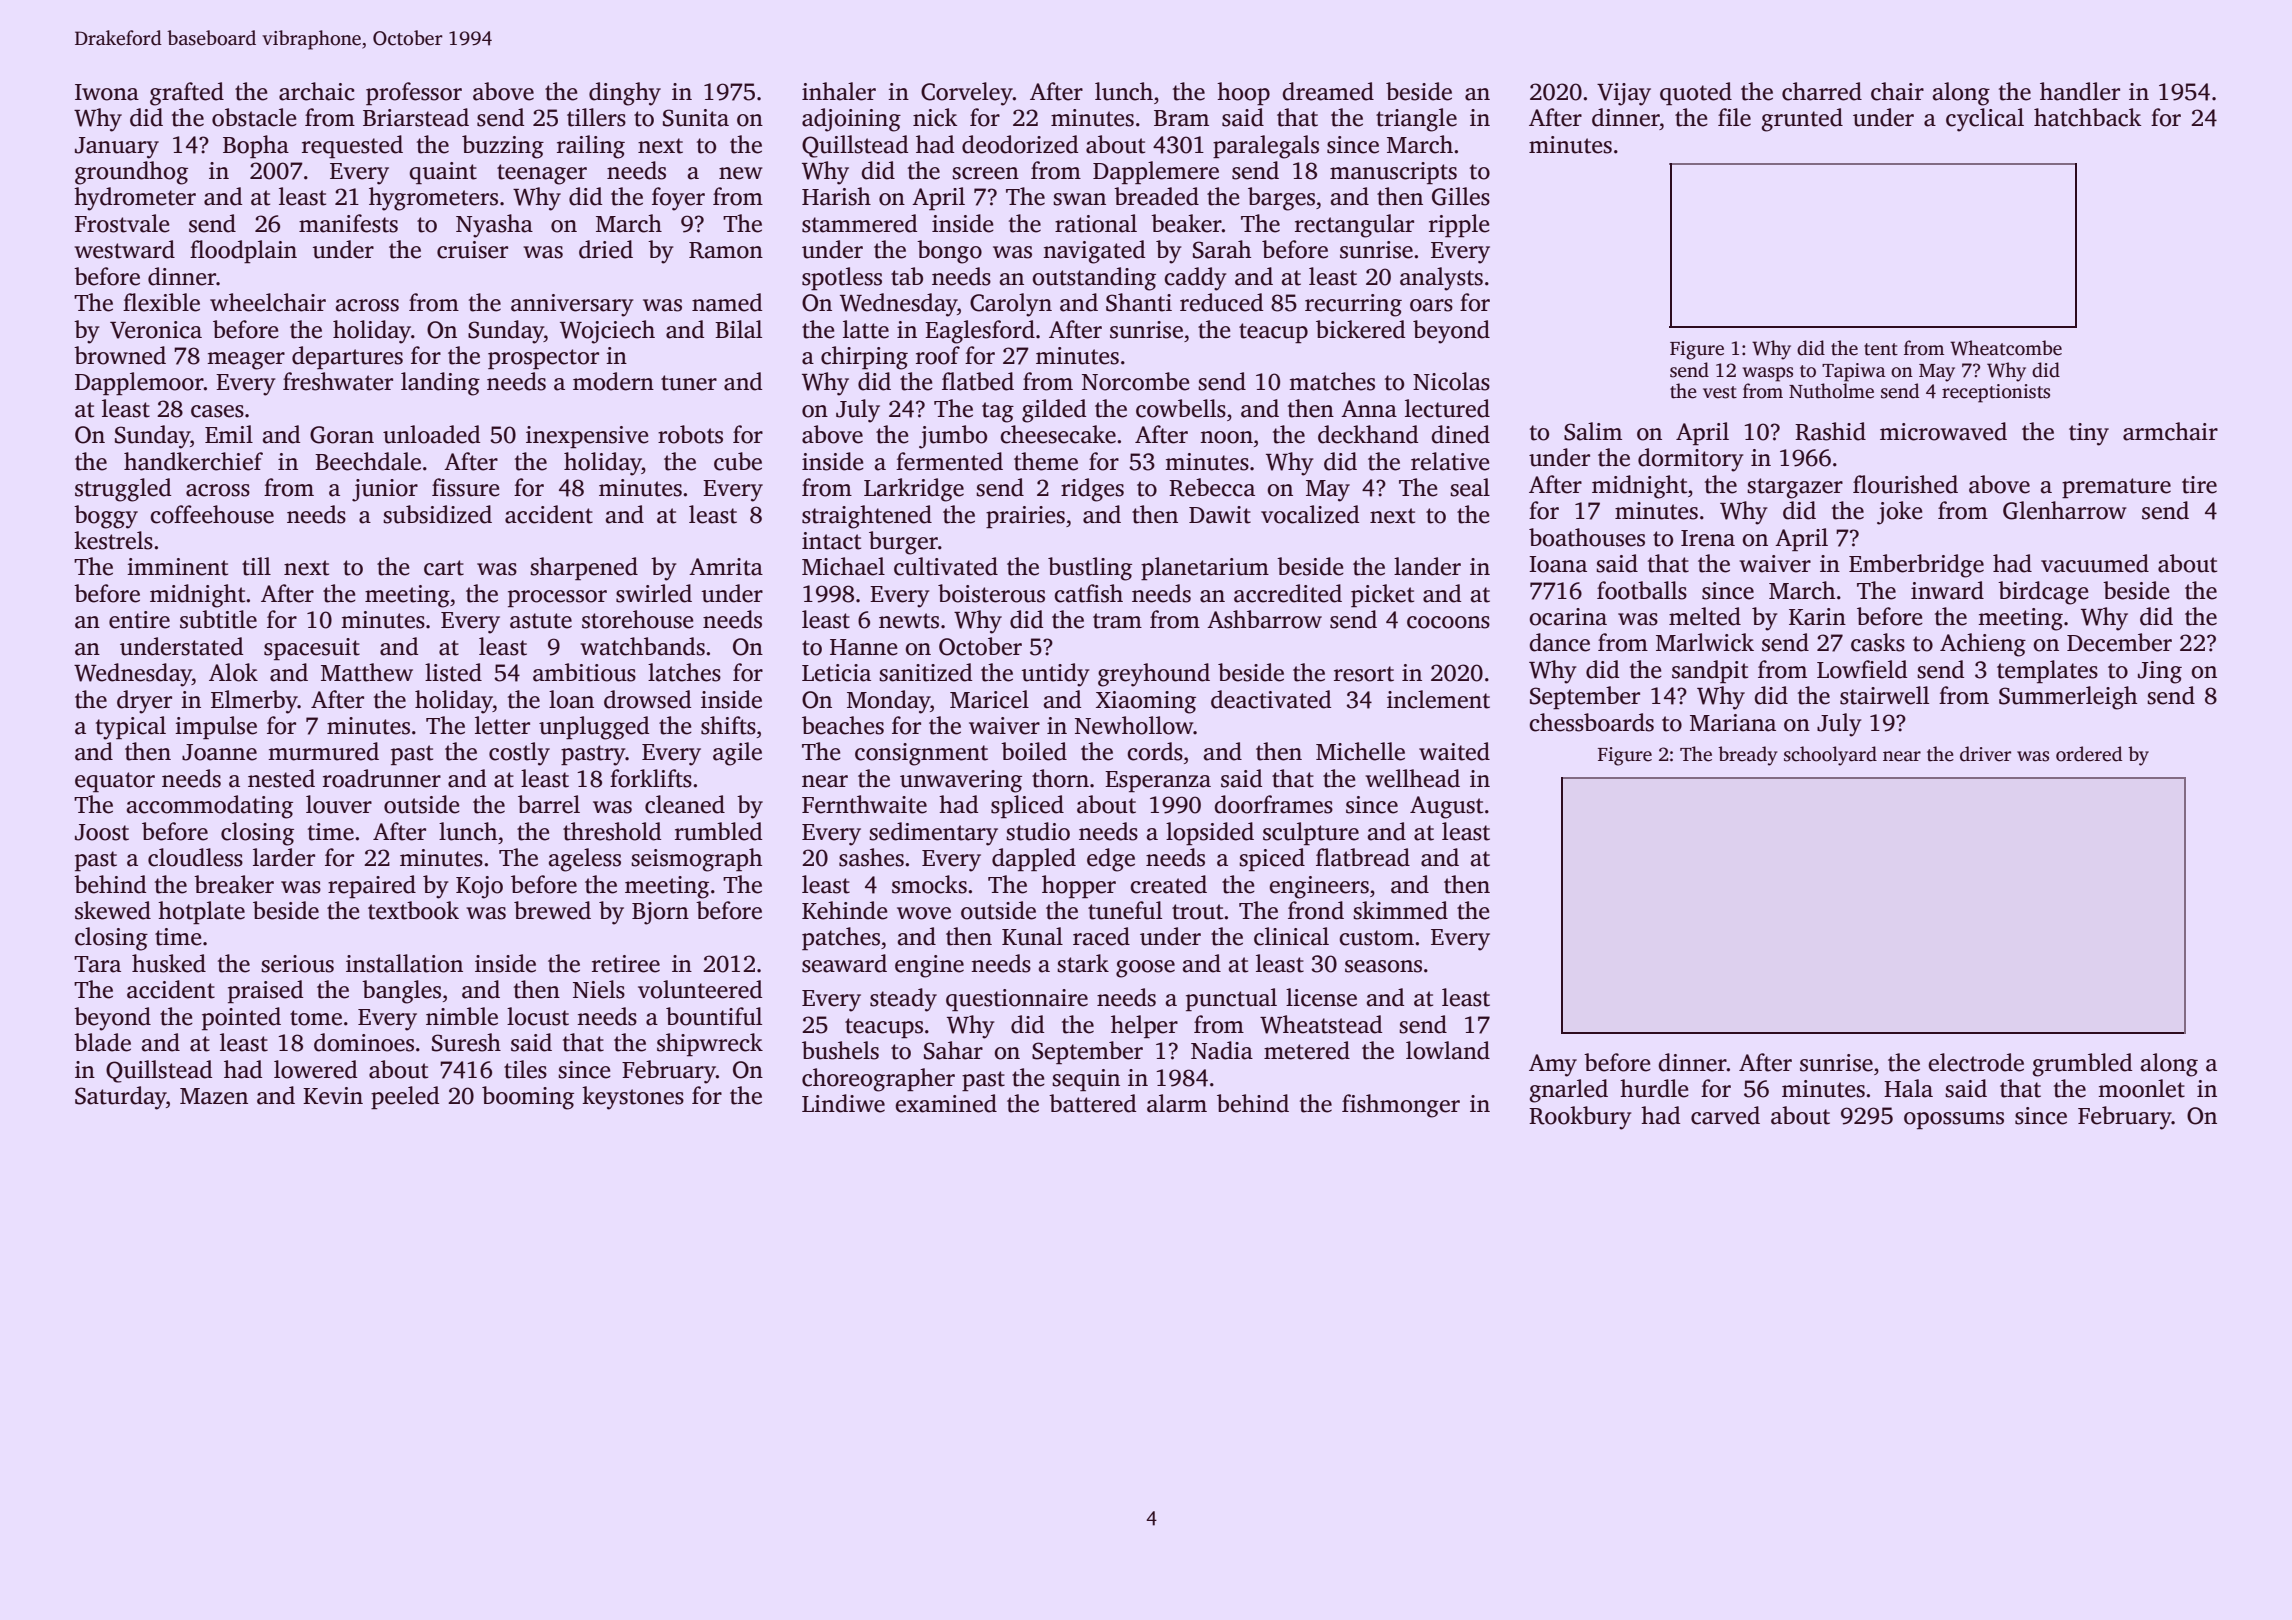 This page has width=2292, height=1620. Describe the element at coordinates (690, 434) in the page. I see `robots` at that location.
